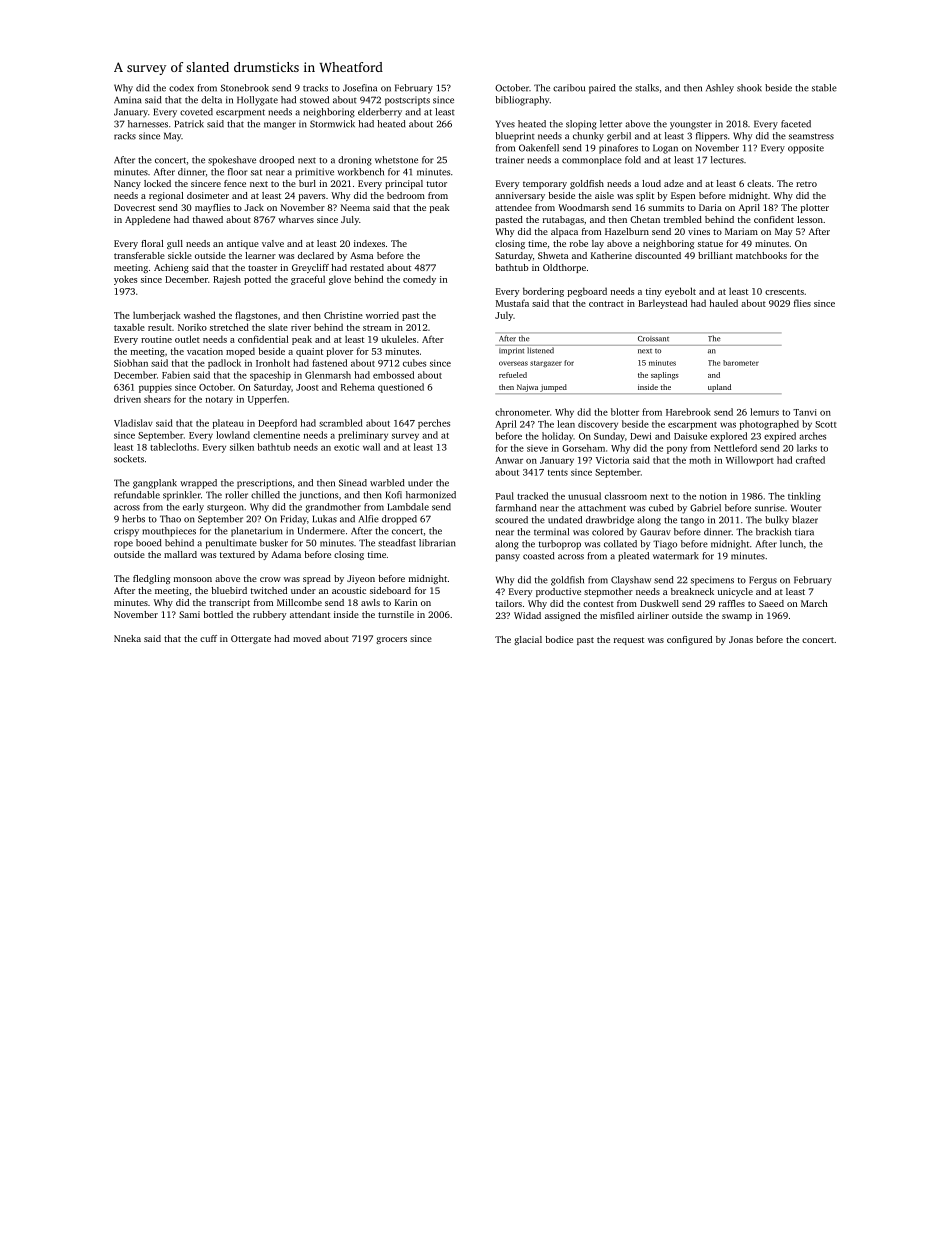 The height and width of the page is (1233, 952). What do you see at coordinates (724, 303) in the page?
I see `hauled` at bounding box center [724, 303].
